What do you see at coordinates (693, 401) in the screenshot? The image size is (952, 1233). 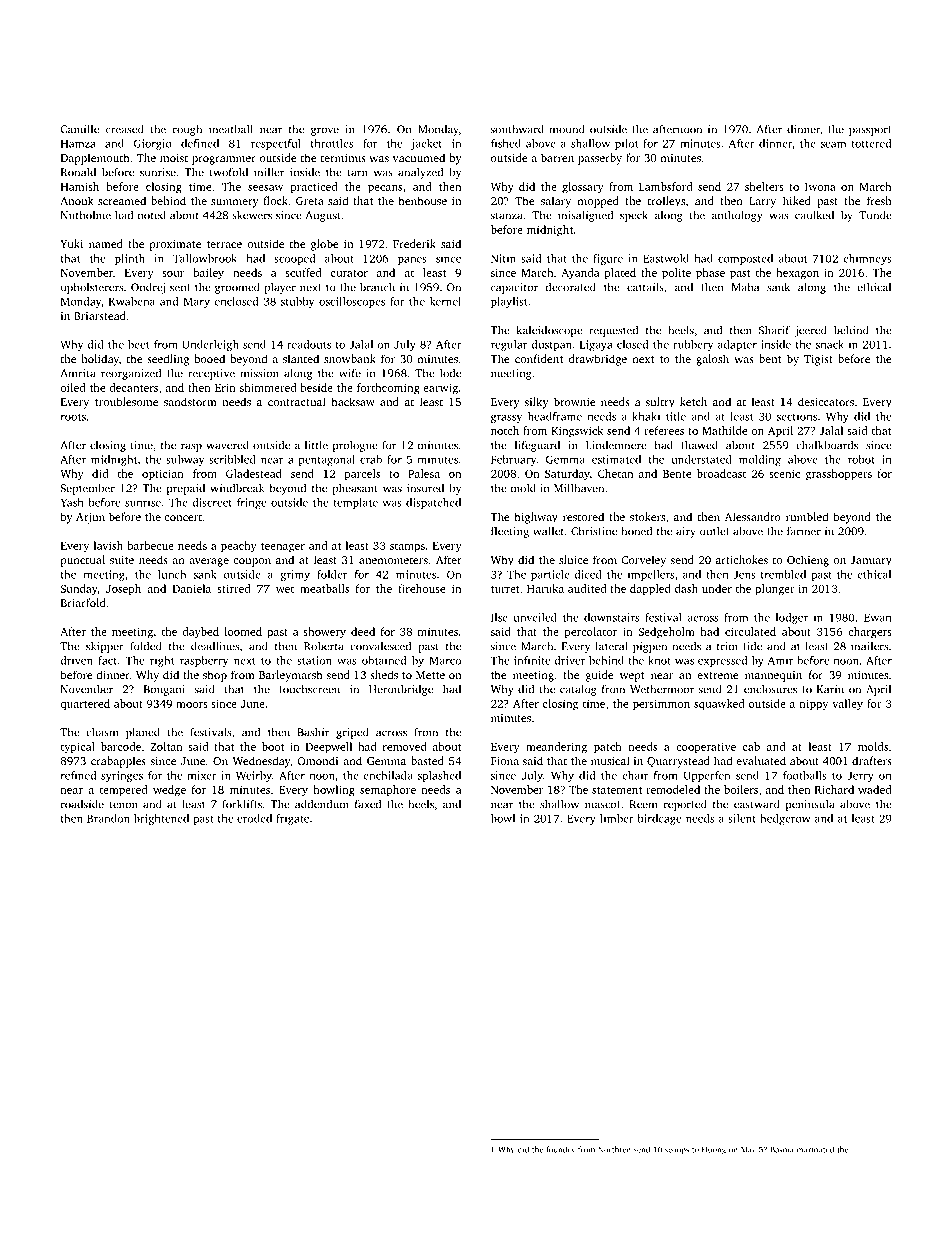 I see `ketch` at bounding box center [693, 401].
